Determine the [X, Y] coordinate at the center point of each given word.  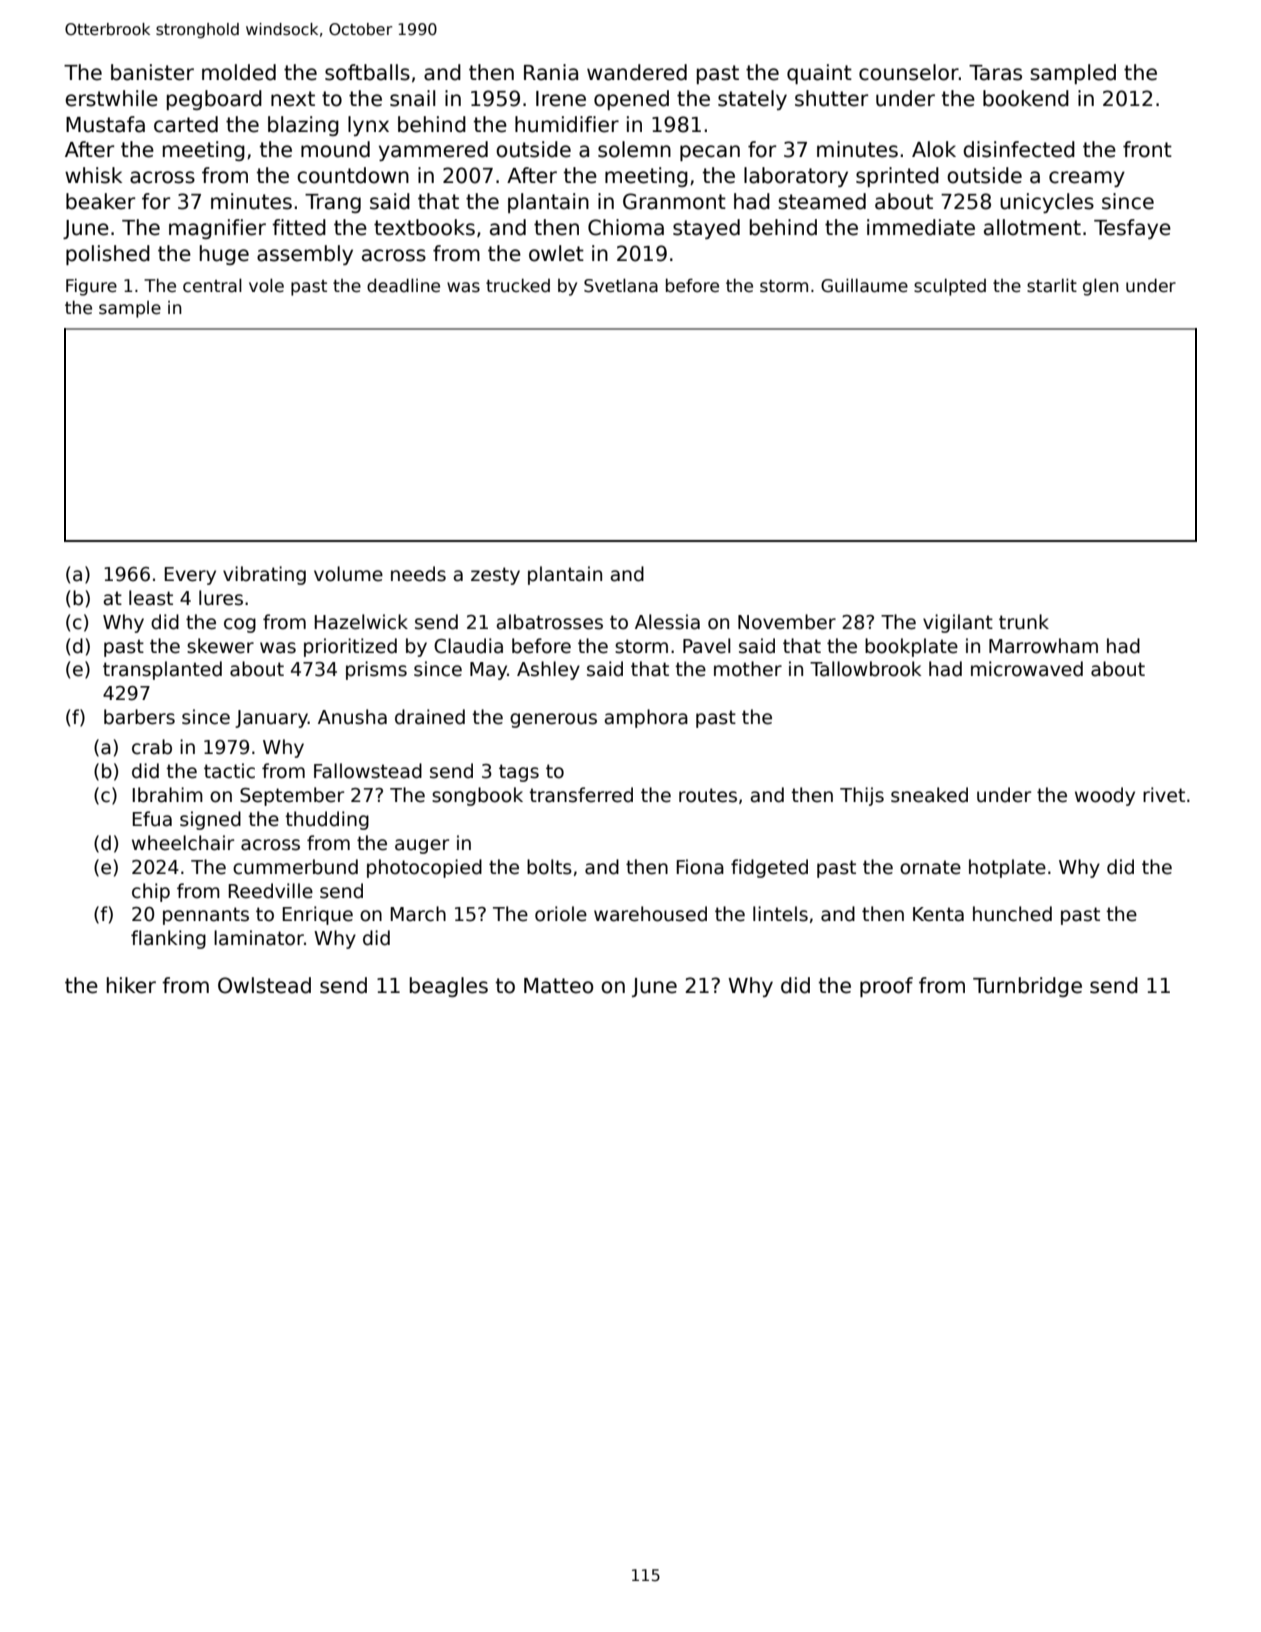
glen [1101, 287]
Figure [91, 287]
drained [430, 717]
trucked [518, 285]
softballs [367, 72]
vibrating [264, 575]
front [1147, 149]
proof [886, 987]
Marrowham [1043, 646]
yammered [433, 151]
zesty [495, 576]
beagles [449, 987]
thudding [327, 820]
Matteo [558, 986]
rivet [1164, 795]
